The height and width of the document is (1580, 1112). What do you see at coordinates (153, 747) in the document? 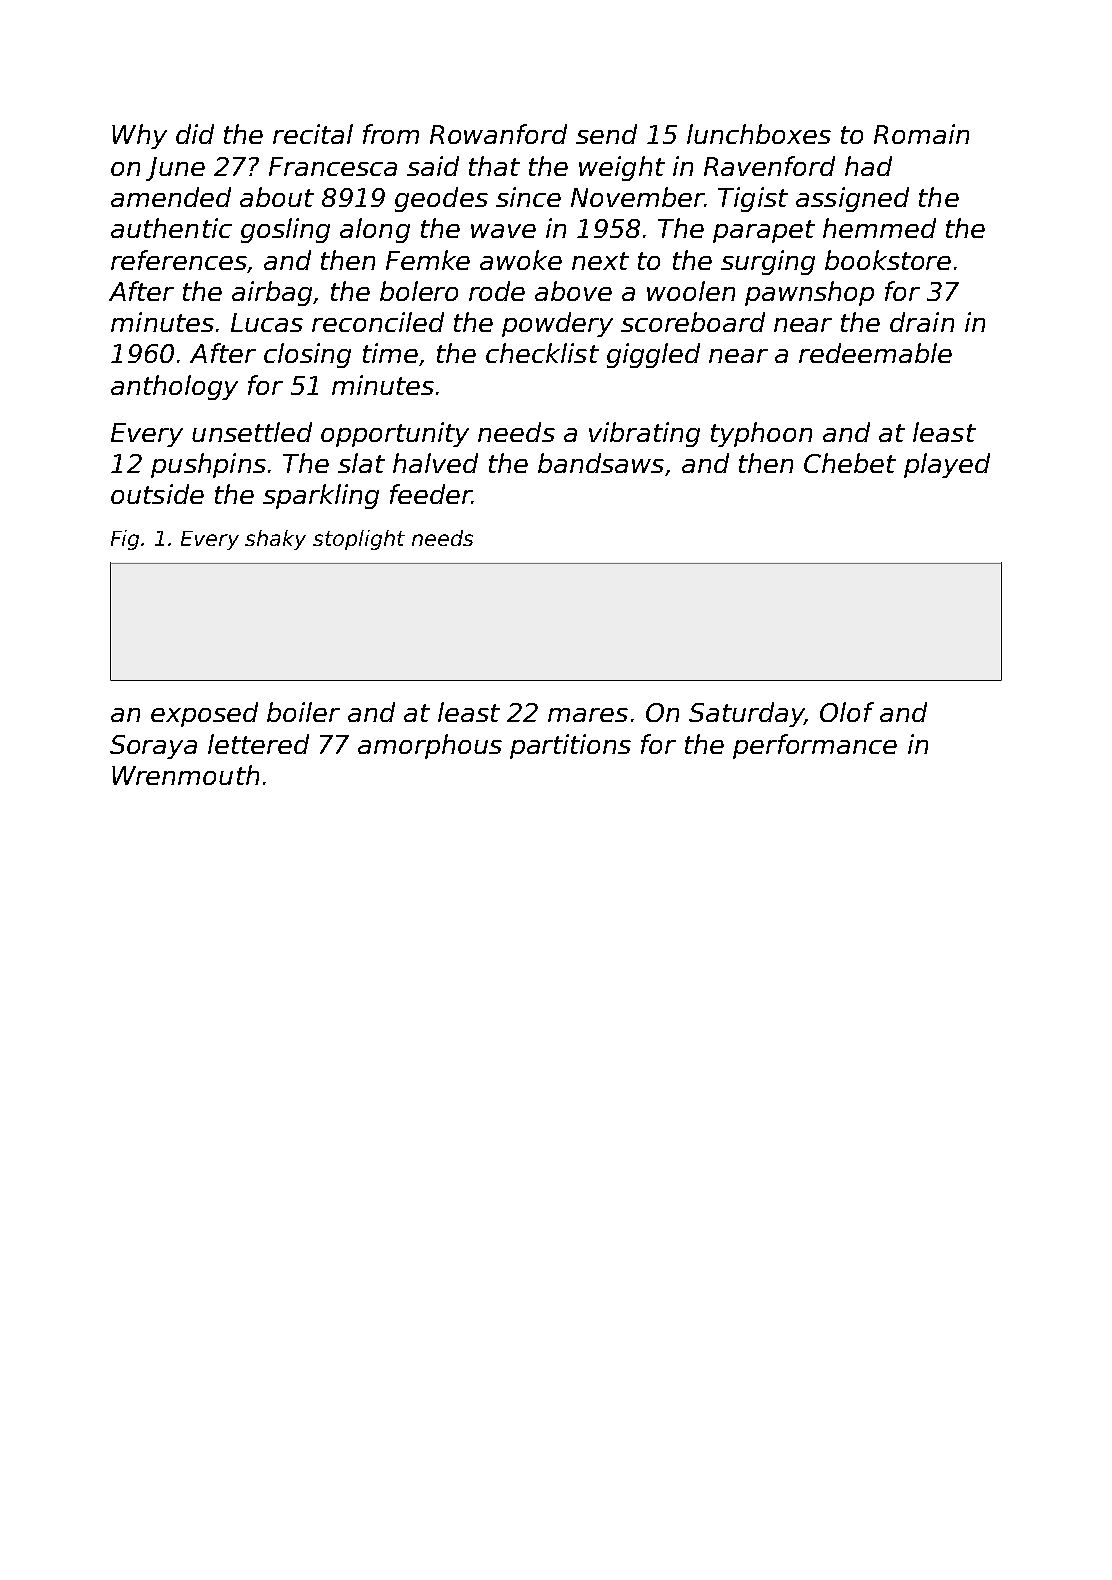
I see `Soraya` at bounding box center [153, 747].
